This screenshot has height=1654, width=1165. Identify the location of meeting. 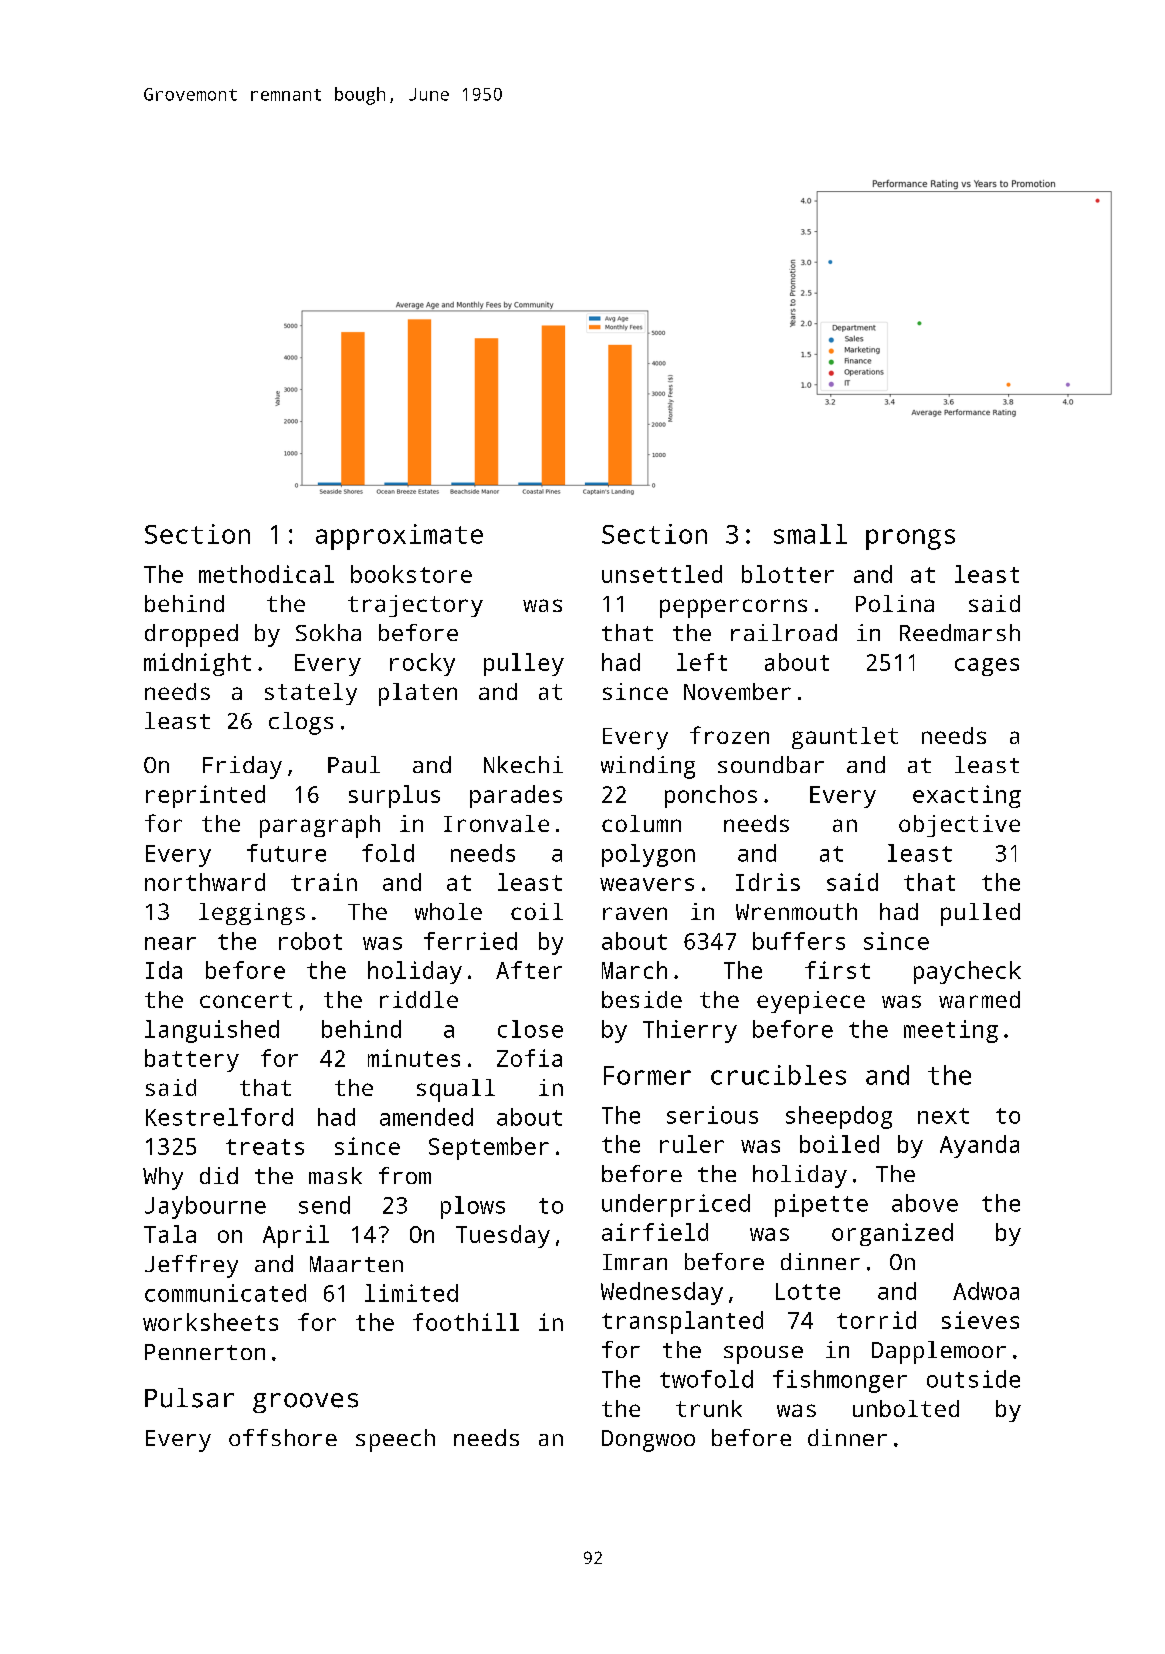
(951, 1031).
